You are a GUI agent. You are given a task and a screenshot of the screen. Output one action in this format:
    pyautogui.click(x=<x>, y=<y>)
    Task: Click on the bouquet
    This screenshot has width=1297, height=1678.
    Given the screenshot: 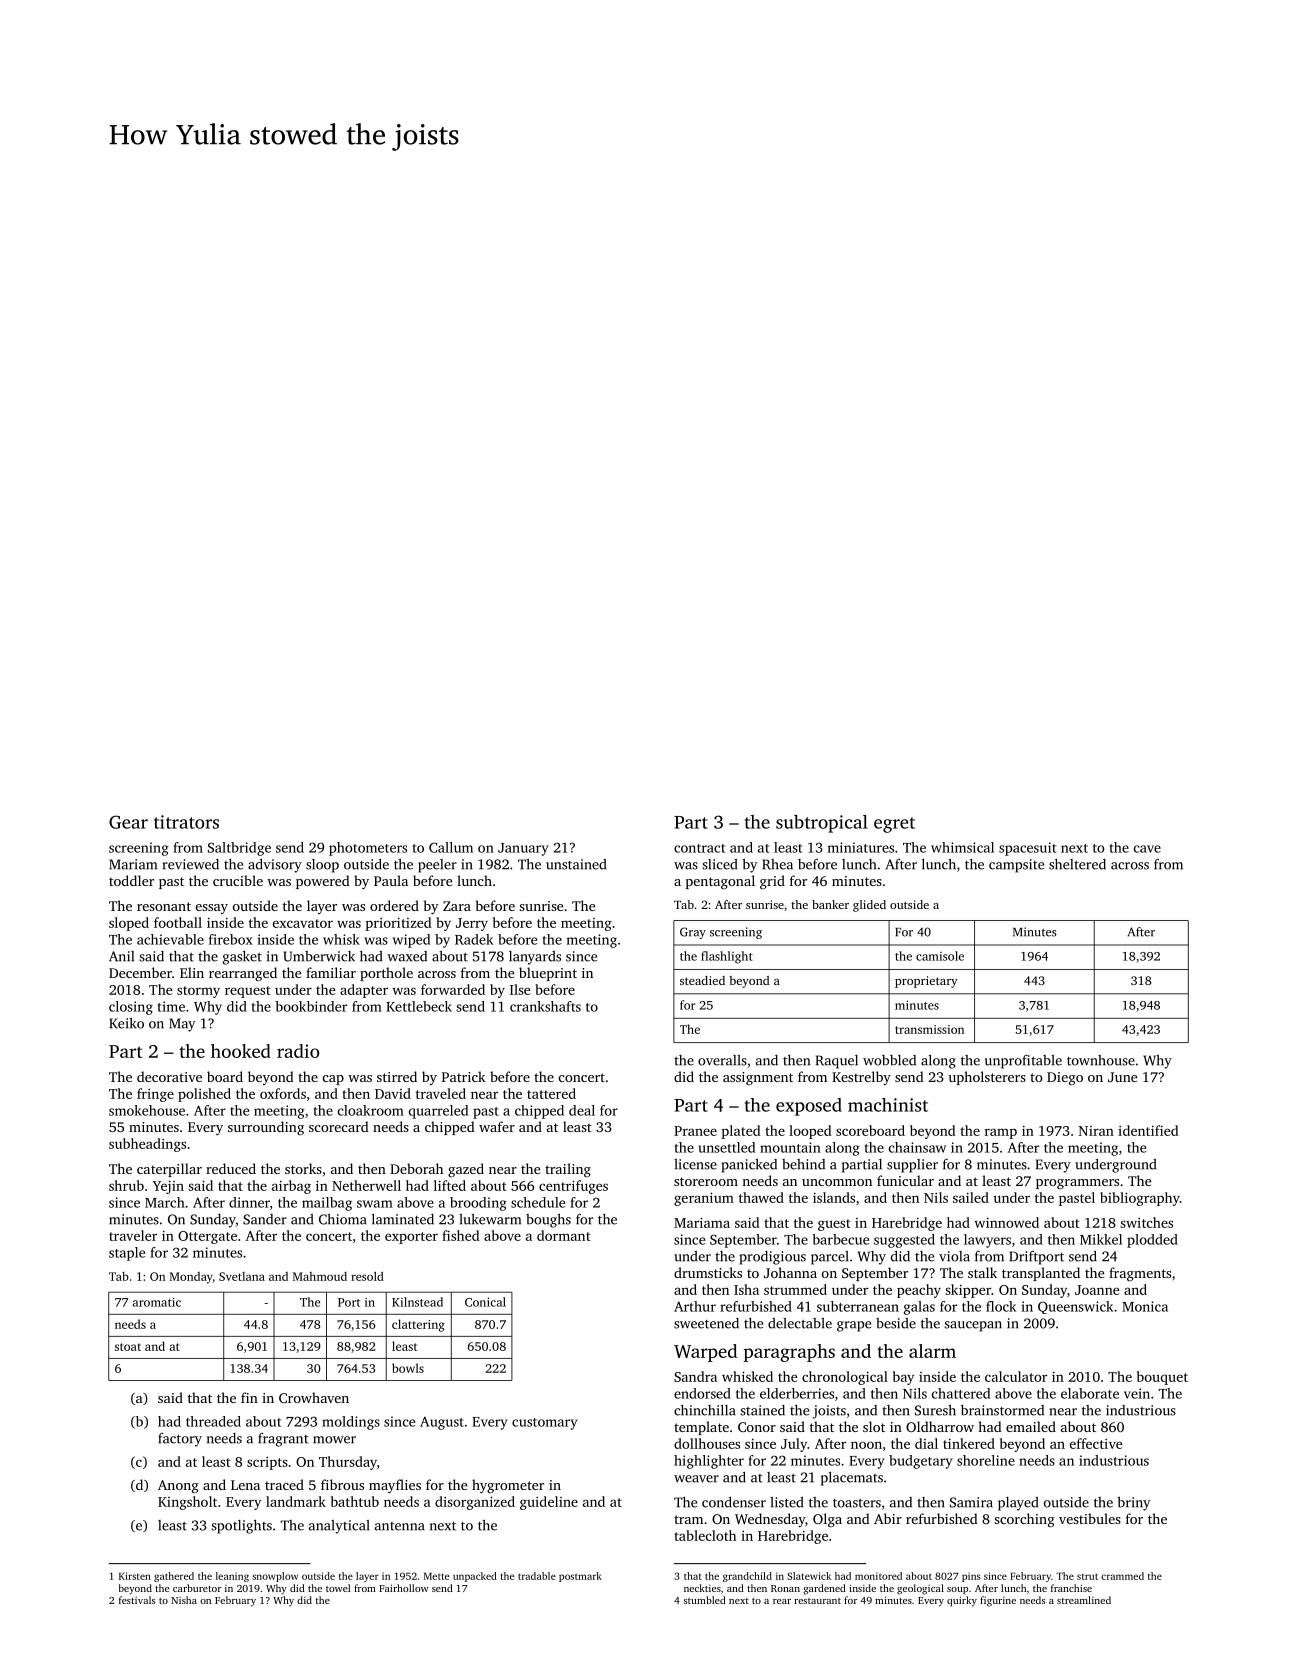 What is the action you would take?
    pyautogui.click(x=1162, y=1378)
